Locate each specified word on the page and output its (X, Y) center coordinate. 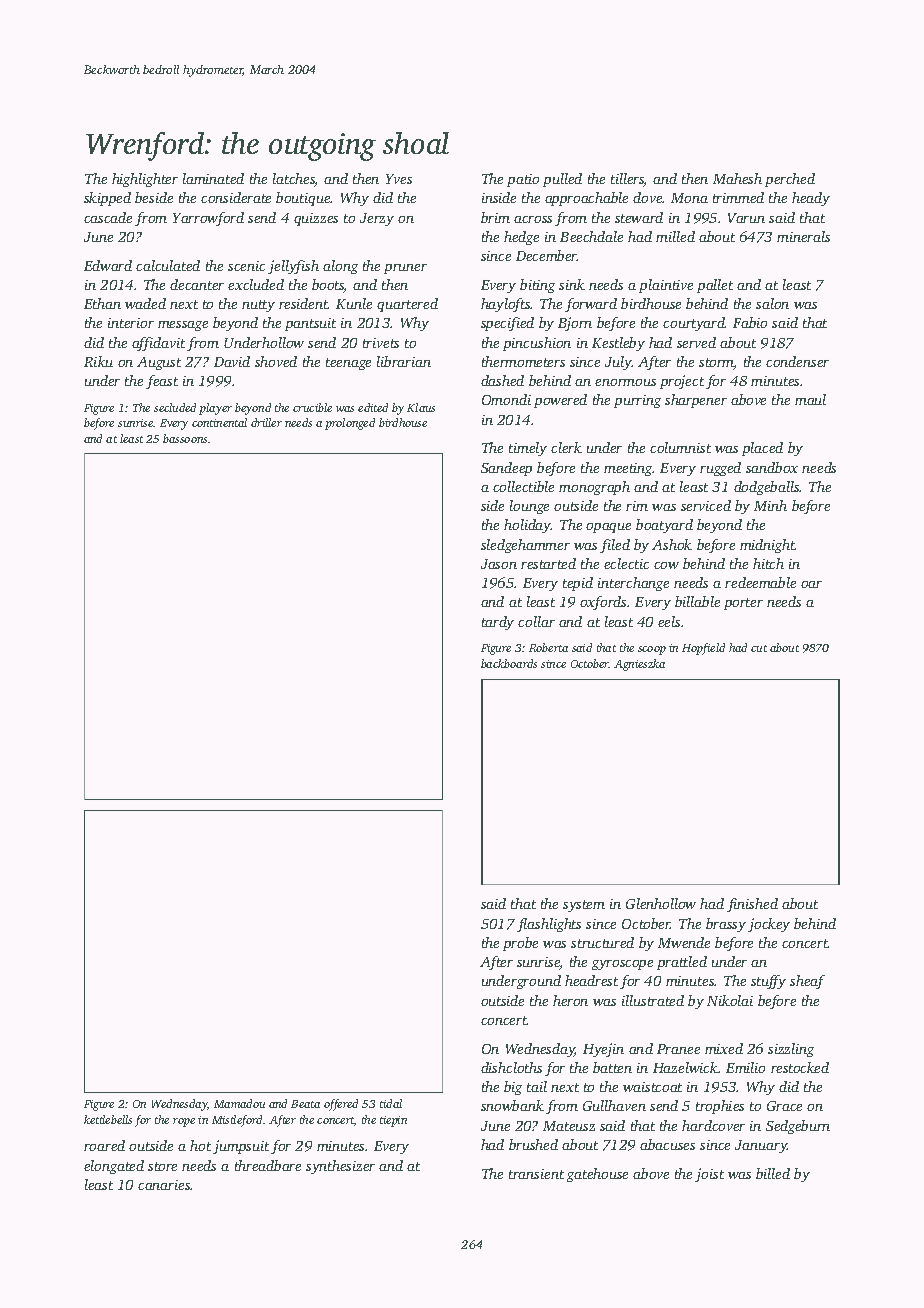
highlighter (145, 180)
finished (752, 905)
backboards (509, 663)
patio (523, 180)
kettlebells (108, 1119)
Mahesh (737, 178)
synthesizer (340, 1167)
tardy (498, 623)
